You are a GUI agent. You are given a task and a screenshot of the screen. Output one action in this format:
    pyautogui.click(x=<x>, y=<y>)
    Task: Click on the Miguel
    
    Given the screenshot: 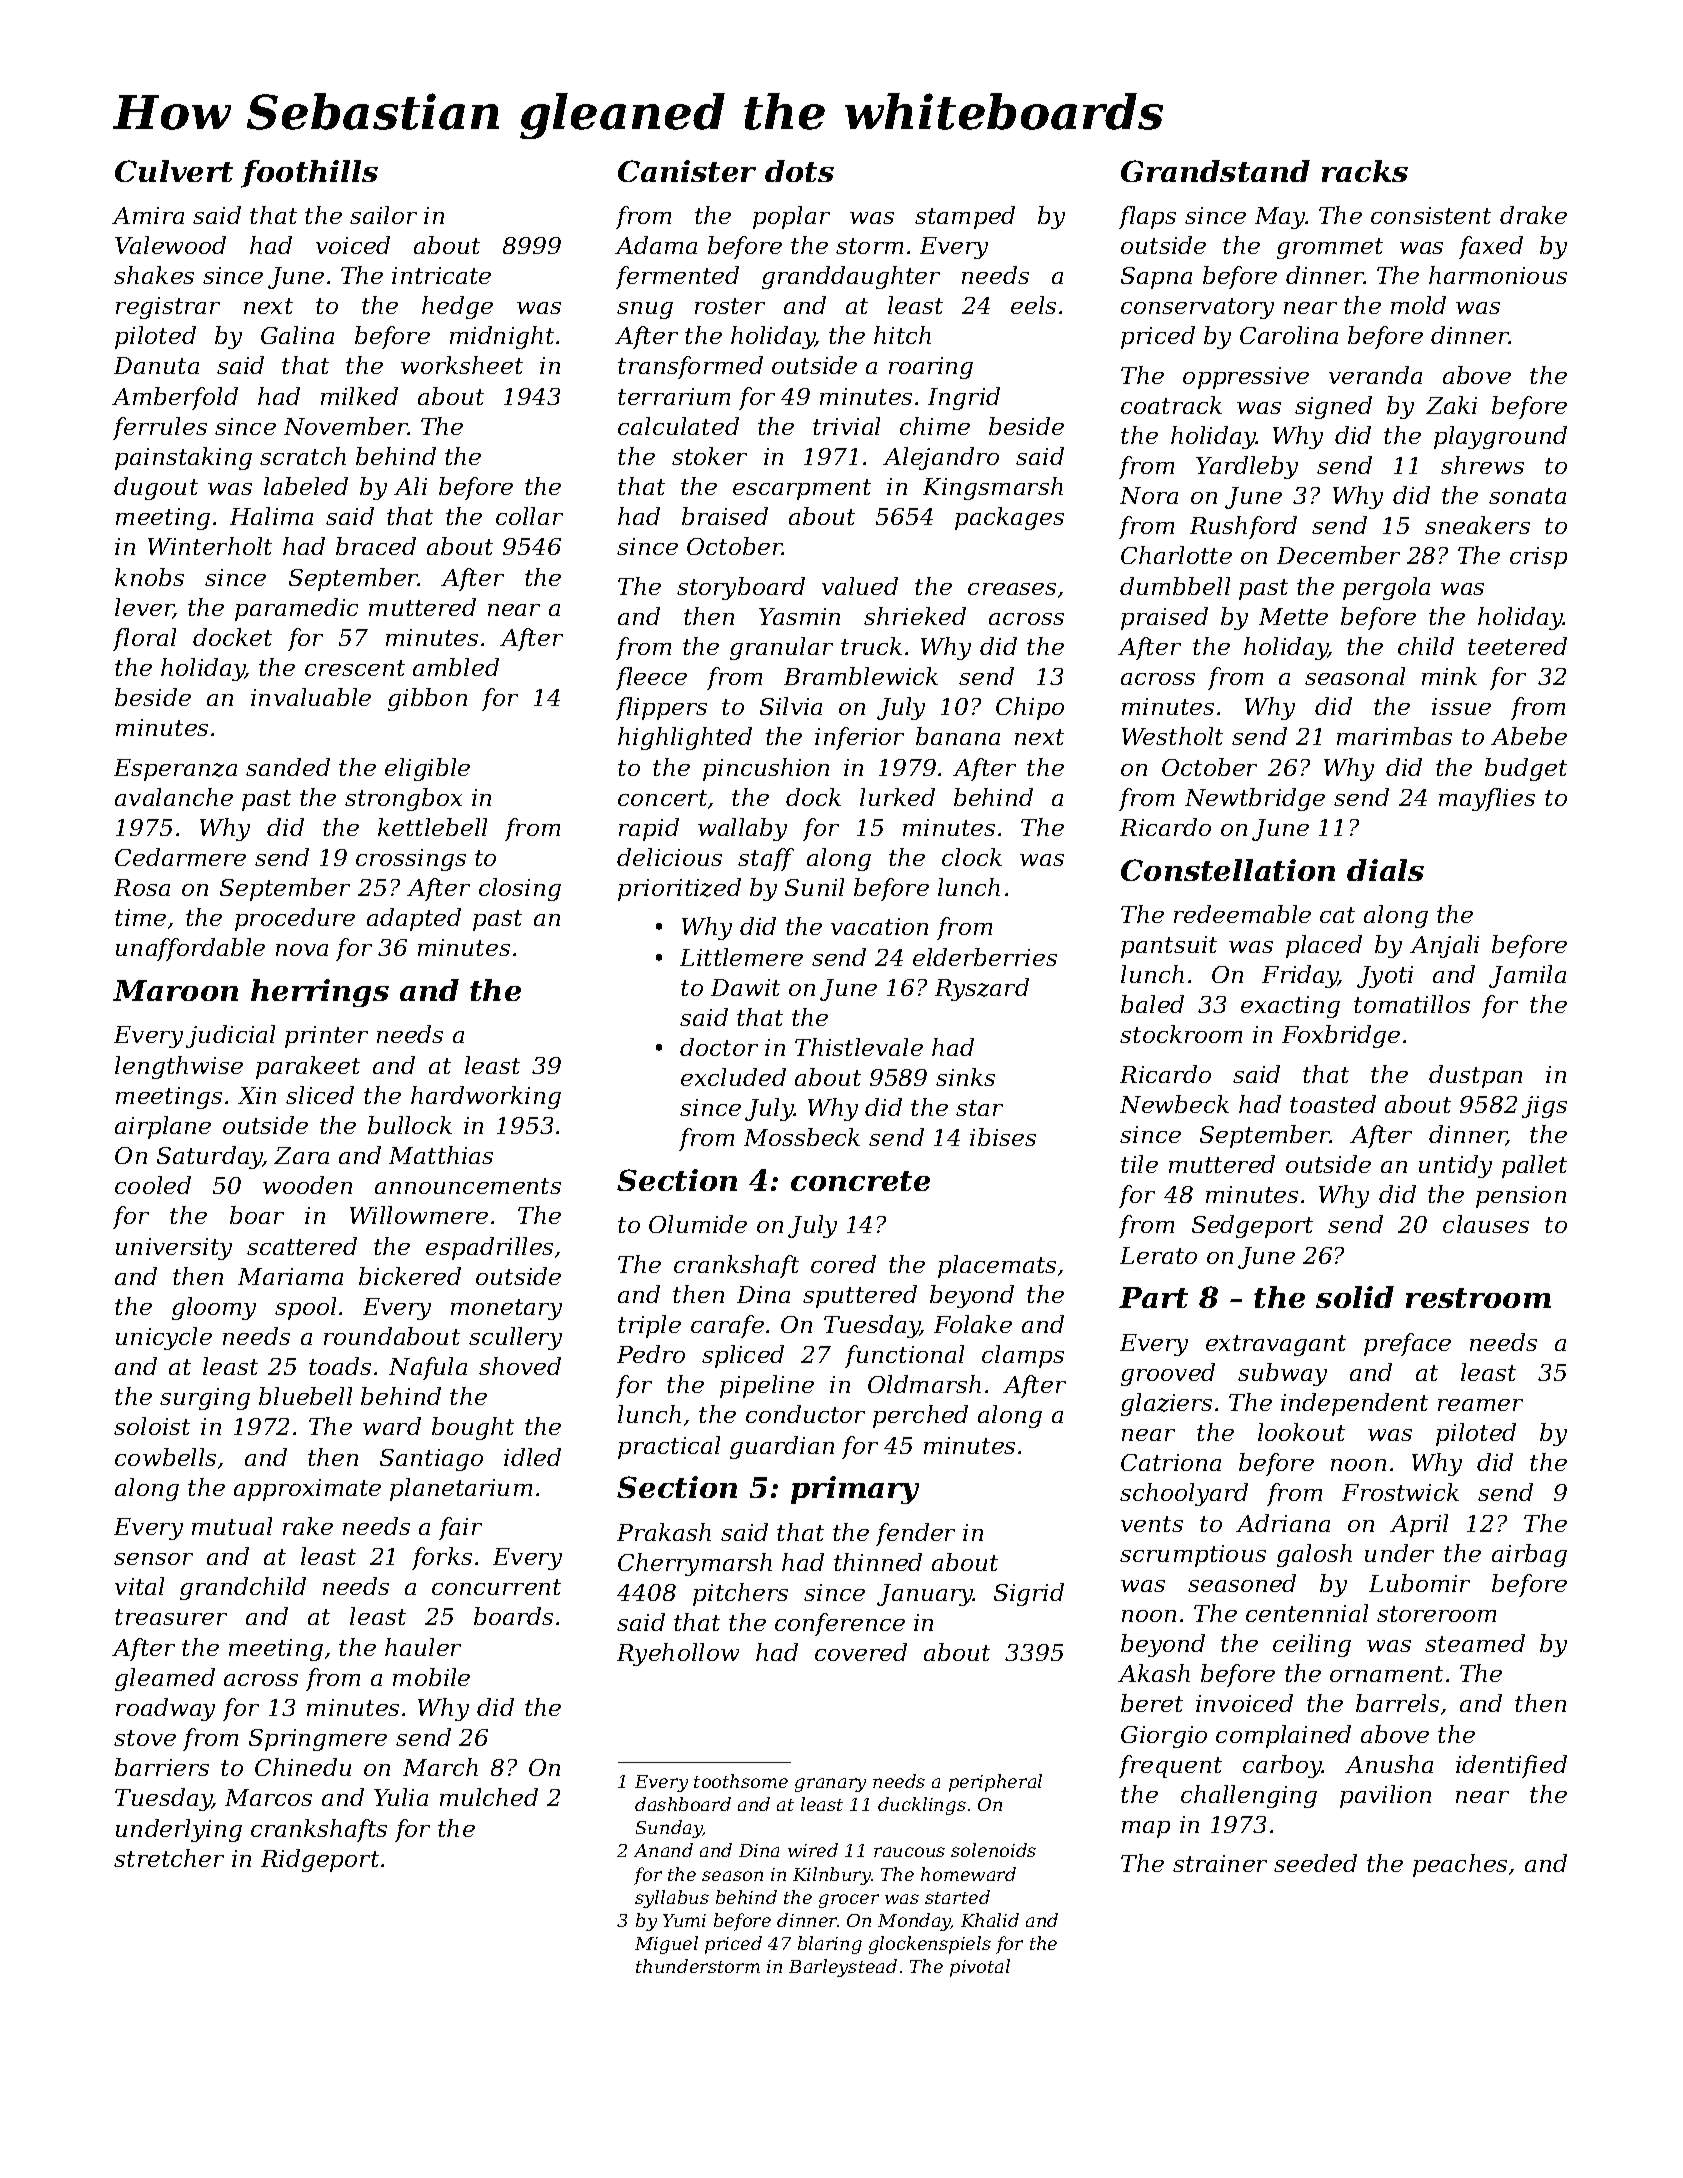 What is the action you would take?
    pyautogui.click(x=666, y=1945)
